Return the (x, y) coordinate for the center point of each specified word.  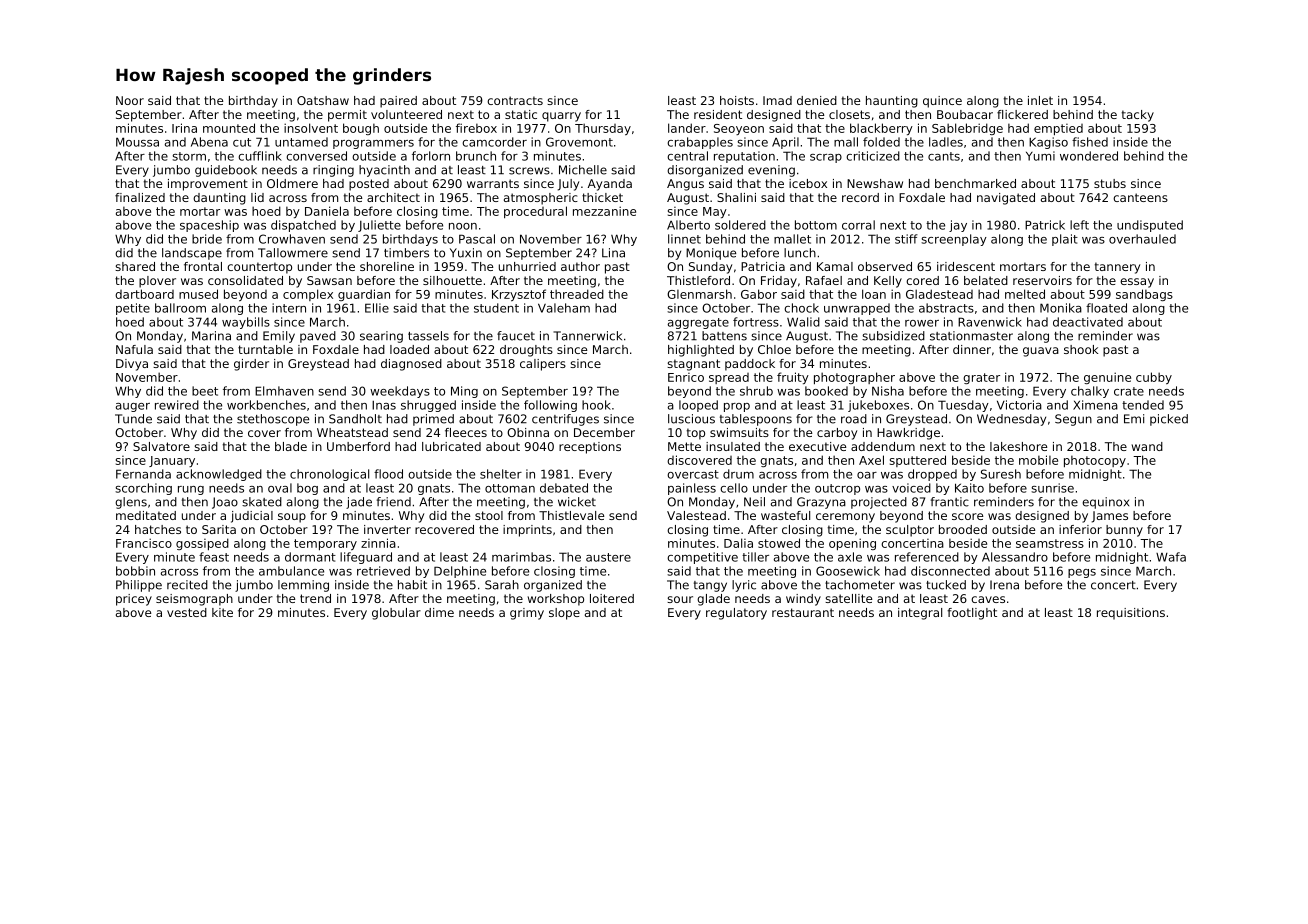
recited (187, 585)
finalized (140, 197)
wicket (577, 502)
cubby (1154, 378)
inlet (1040, 100)
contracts (515, 100)
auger (133, 407)
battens (724, 336)
